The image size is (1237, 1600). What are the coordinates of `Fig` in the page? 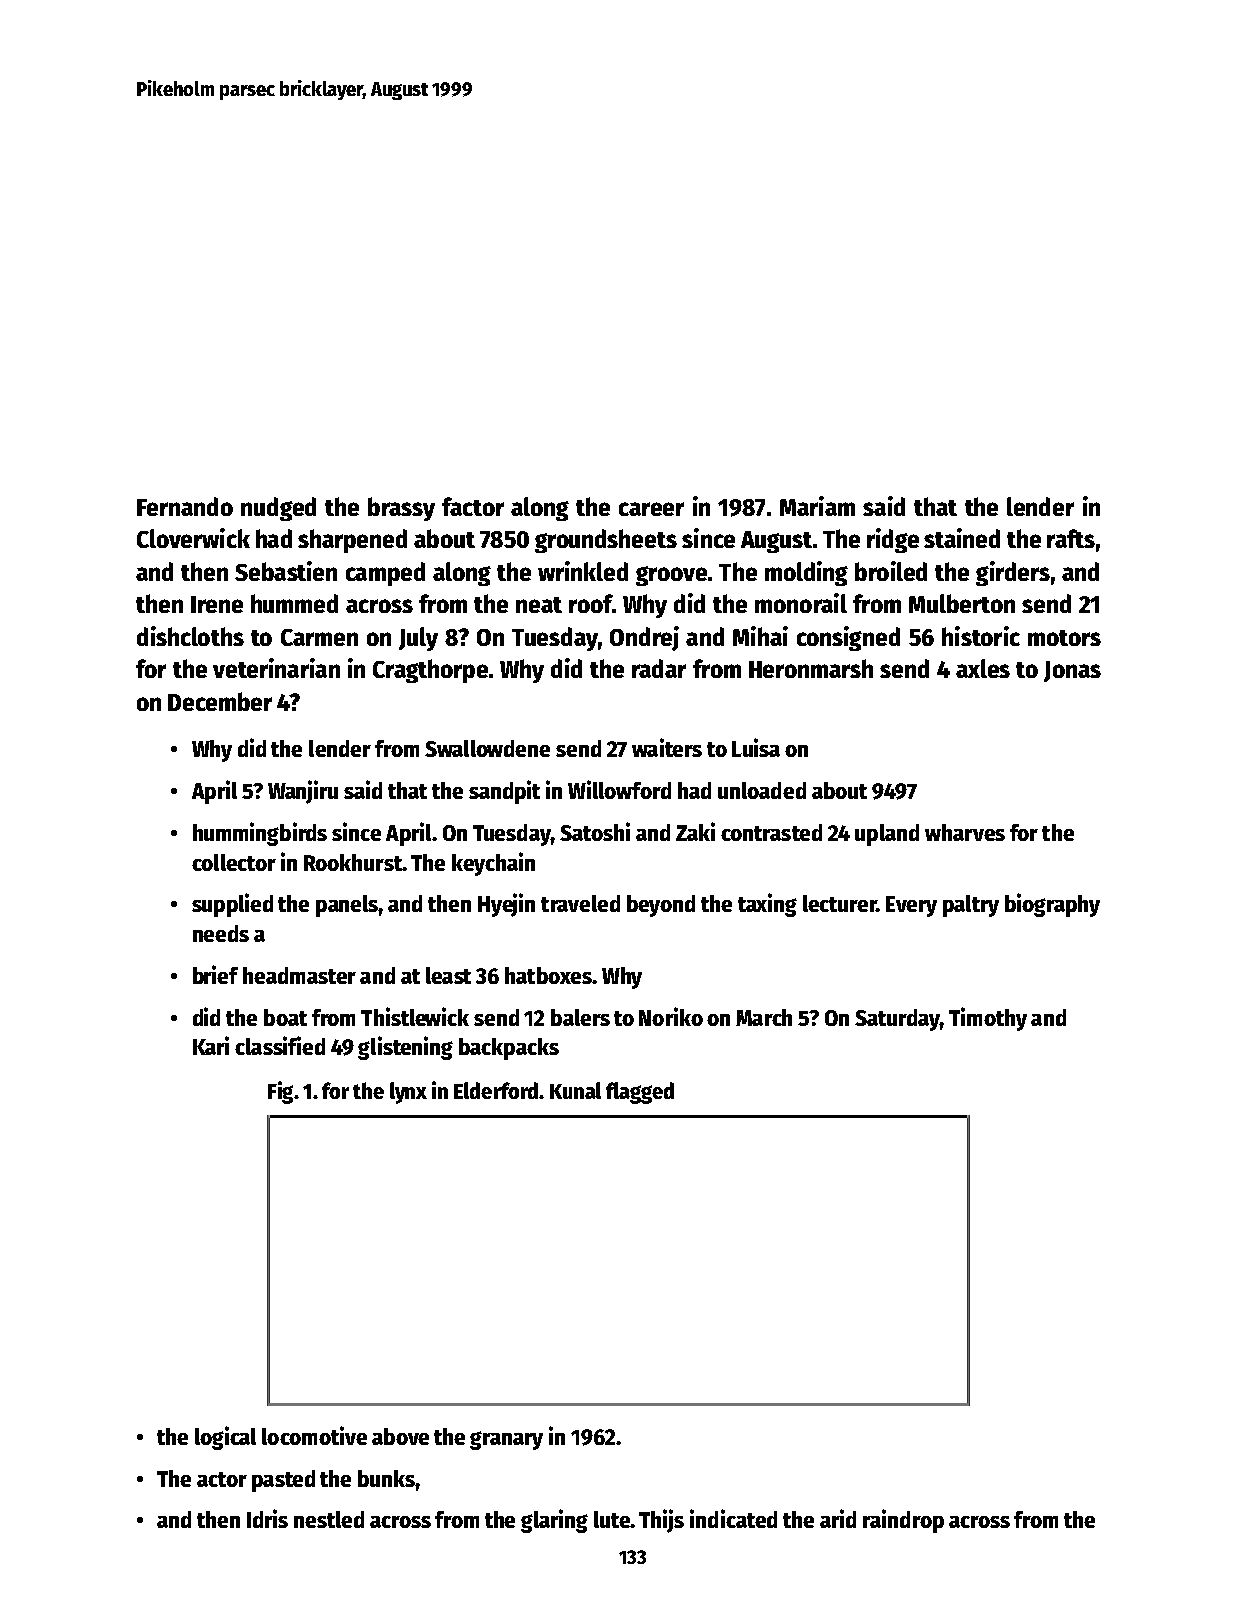 It's located at (280, 1092).
